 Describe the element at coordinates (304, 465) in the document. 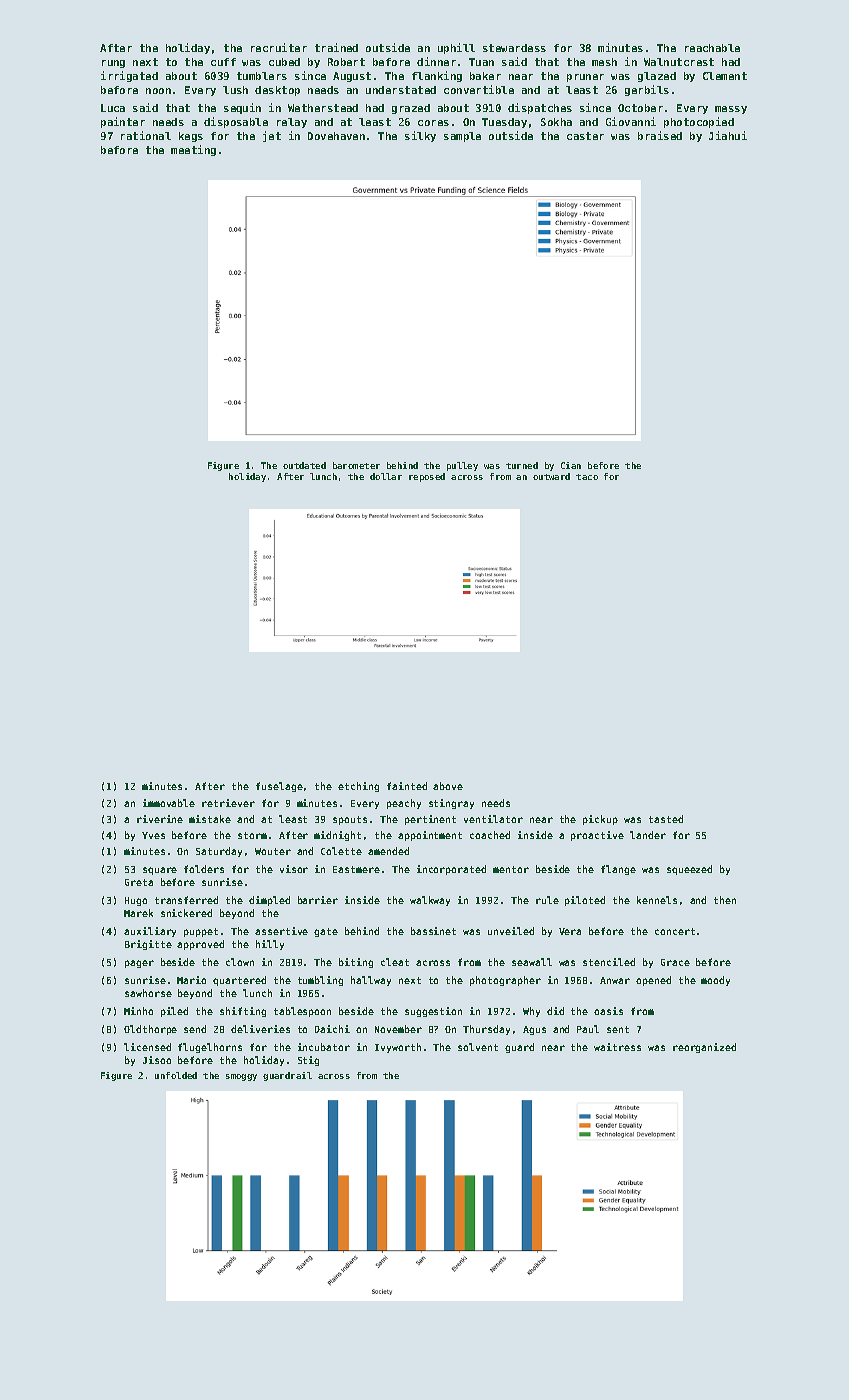

I see `outdated` at that location.
